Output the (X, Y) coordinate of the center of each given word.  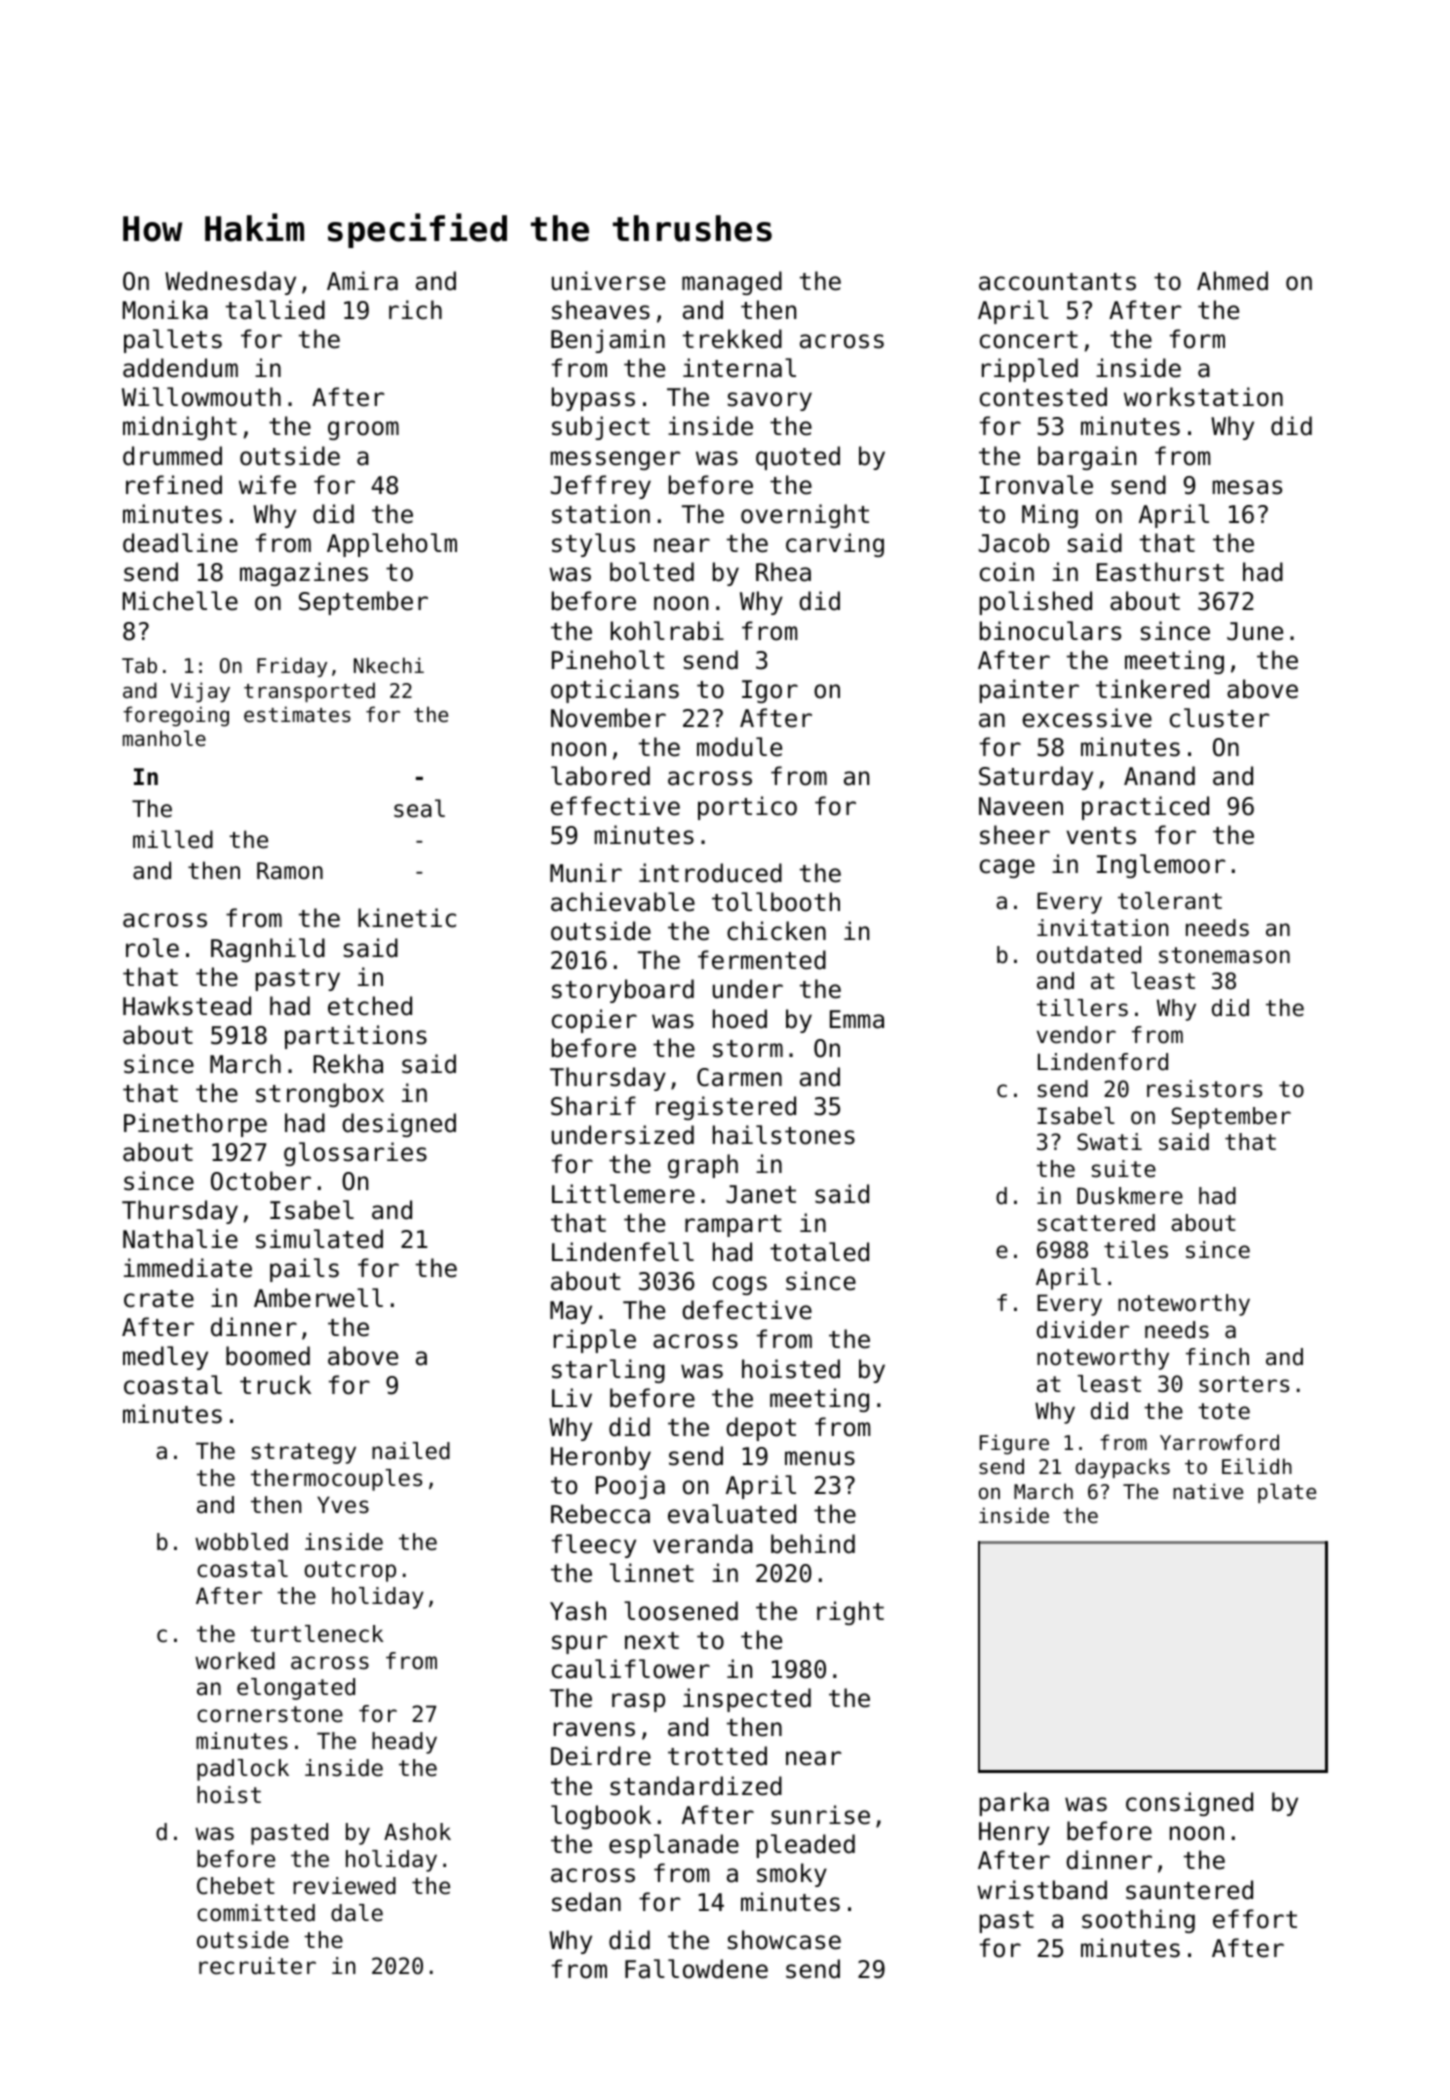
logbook (601, 1817)
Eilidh (1257, 1466)
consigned (1189, 1804)
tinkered (1152, 689)
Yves (343, 1505)
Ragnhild (268, 950)
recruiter (257, 1966)
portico (747, 808)
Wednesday (230, 283)
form (1197, 339)
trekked (732, 339)
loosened (681, 1611)
